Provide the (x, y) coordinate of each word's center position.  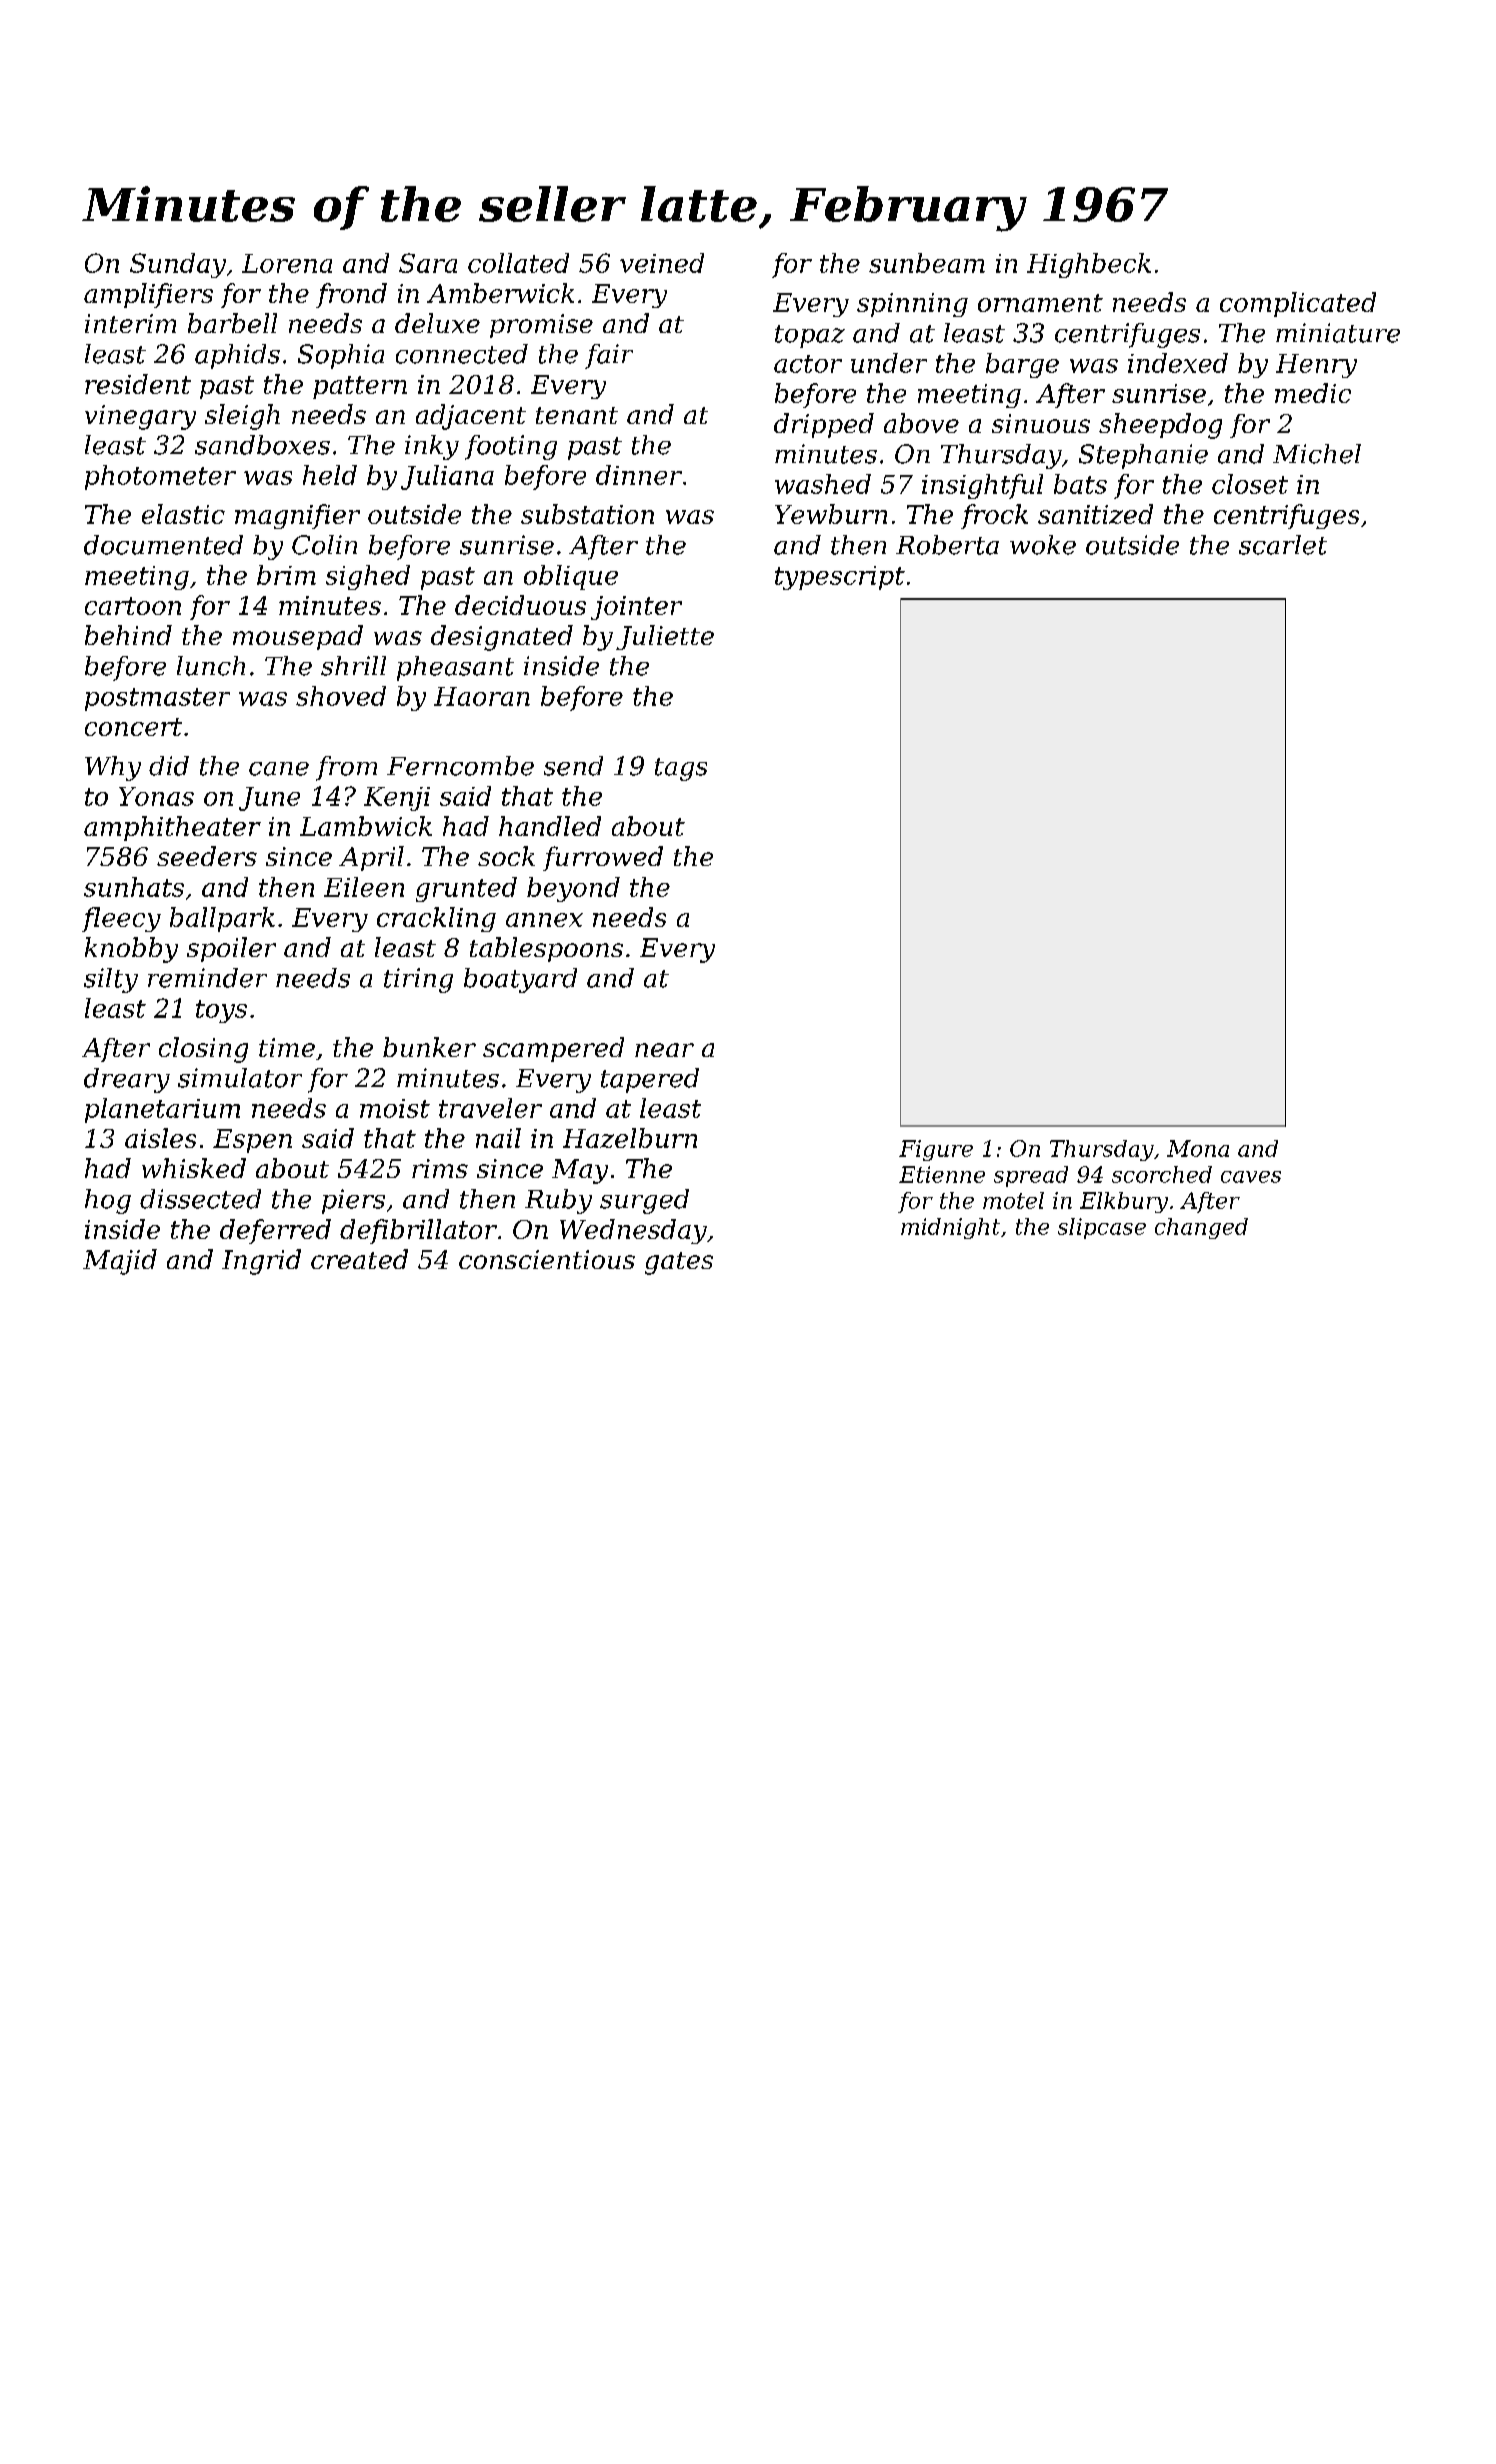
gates (679, 1263)
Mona (1198, 1148)
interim (130, 323)
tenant (577, 415)
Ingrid (261, 1262)
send (573, 766)
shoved (341, 696)
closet (1250, 484)
